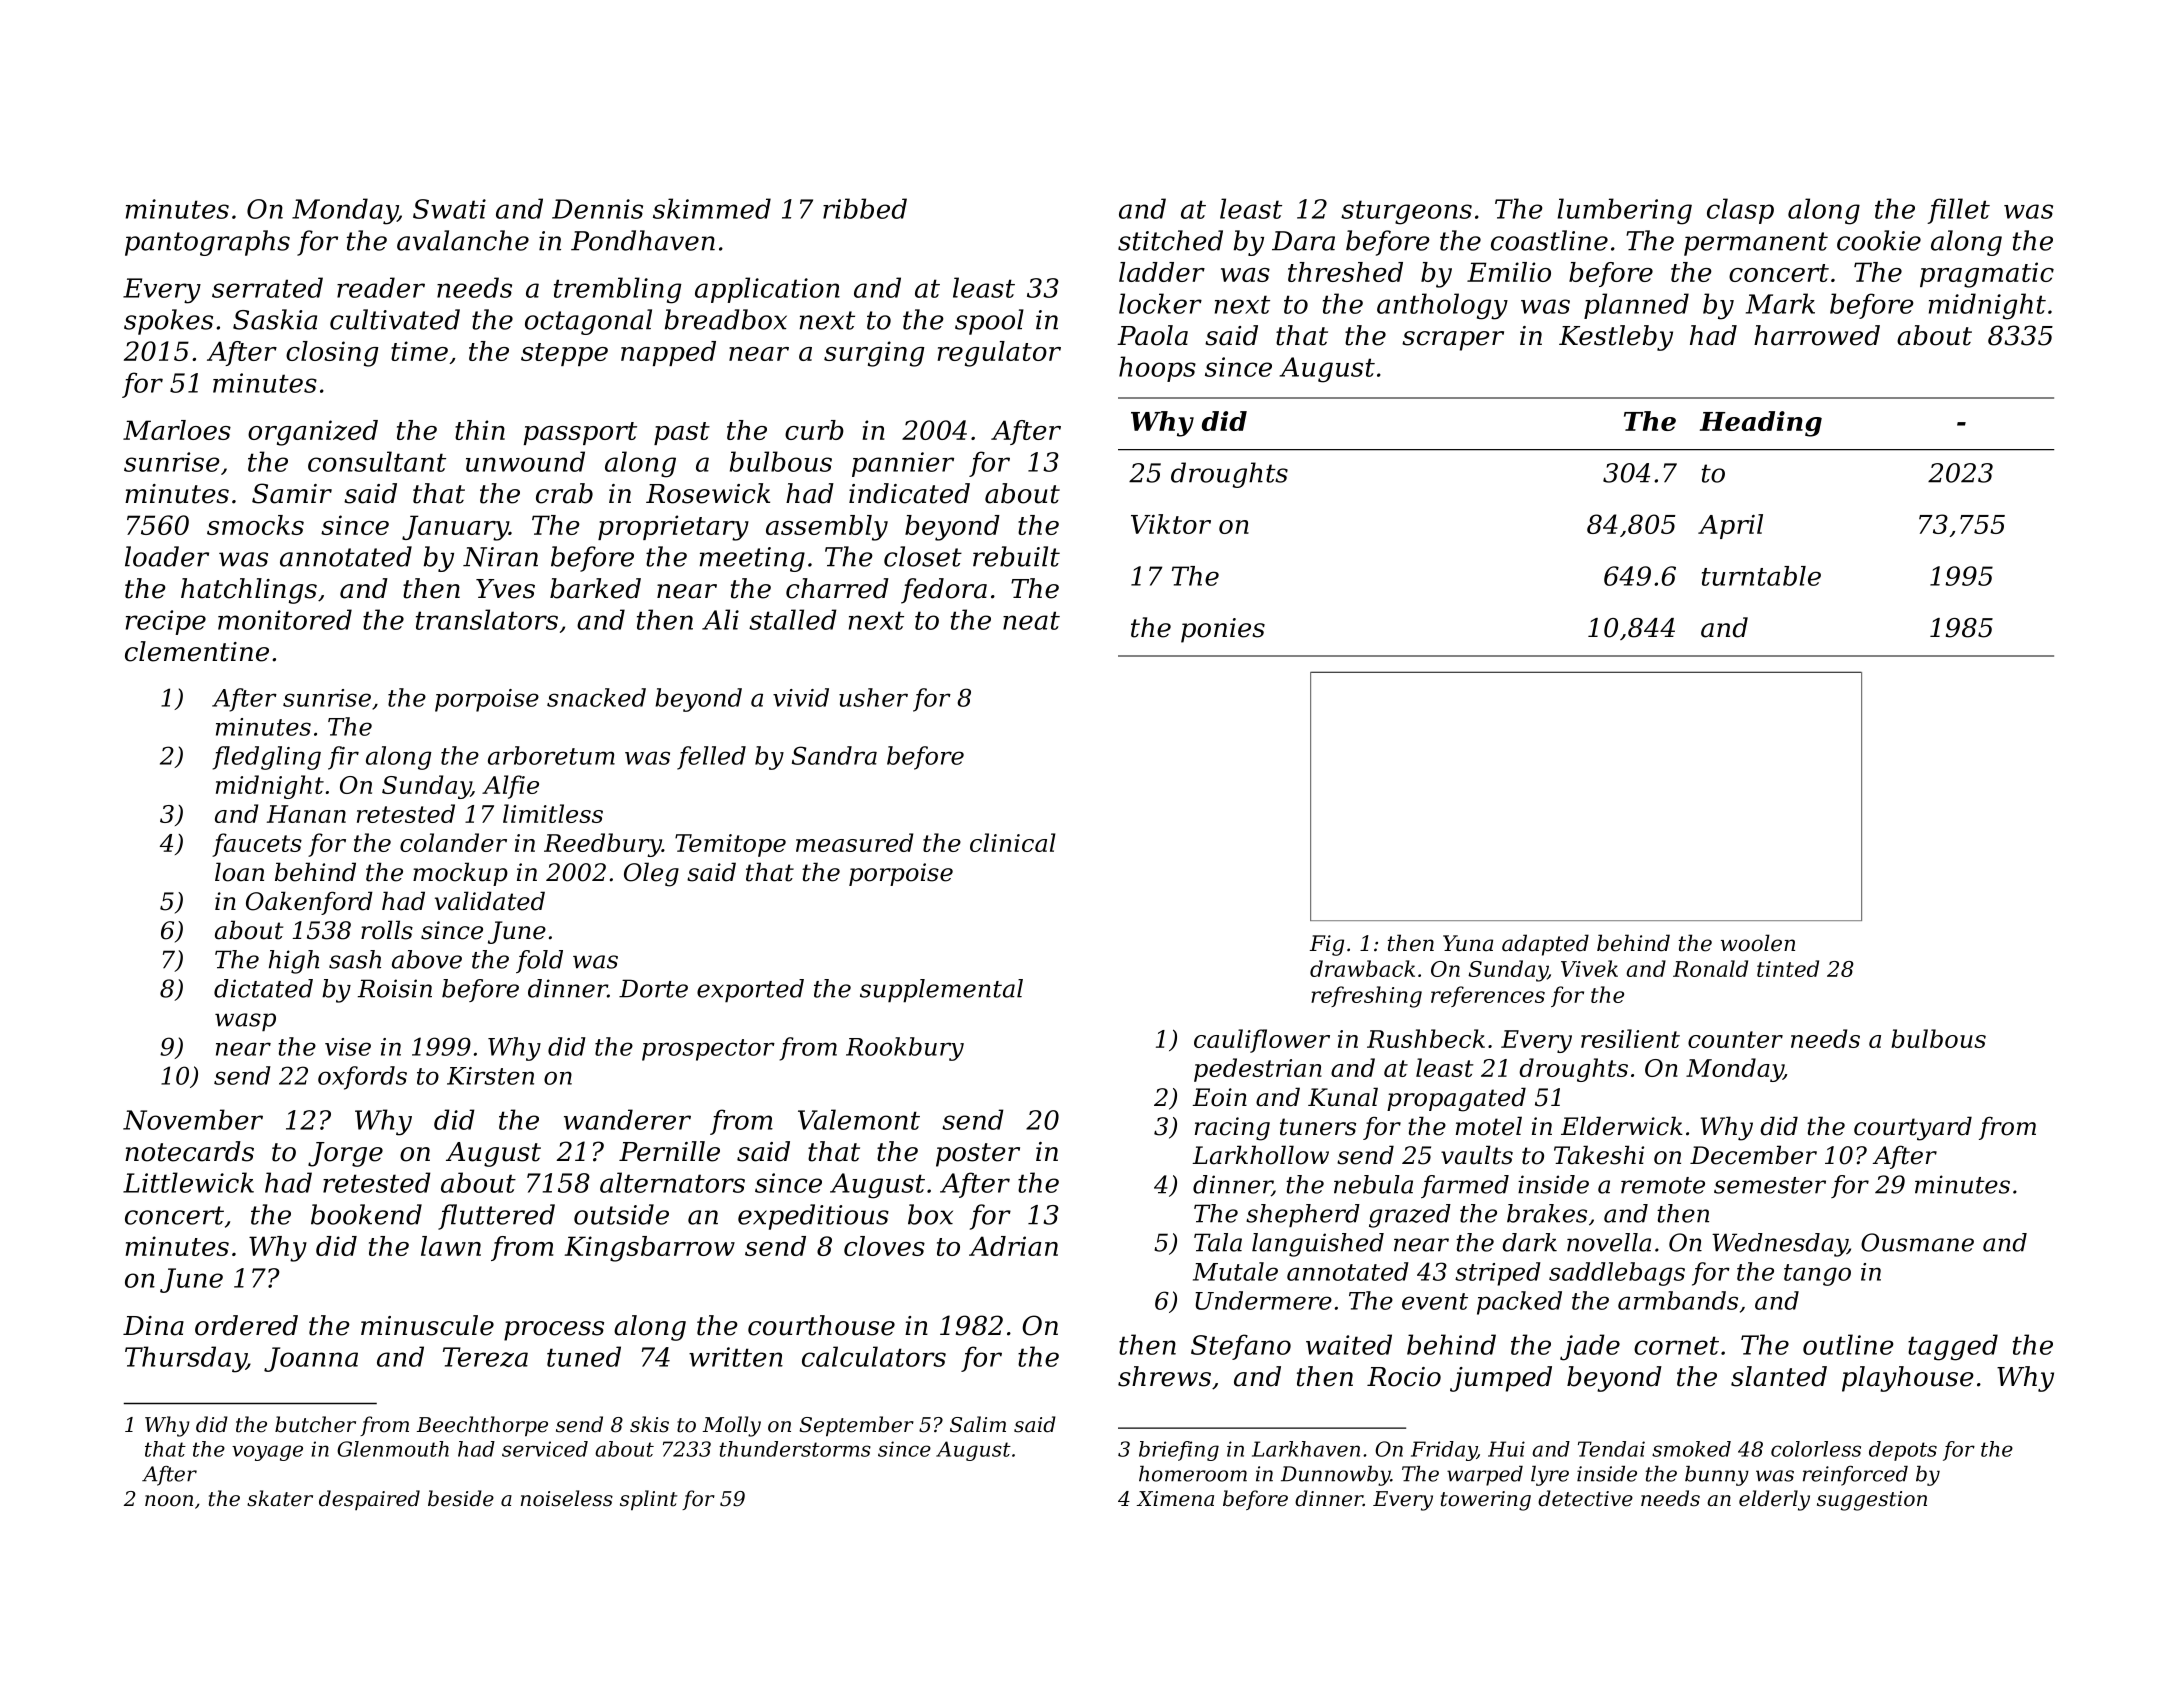  I want to click on woolen, so click(1758, 943).
